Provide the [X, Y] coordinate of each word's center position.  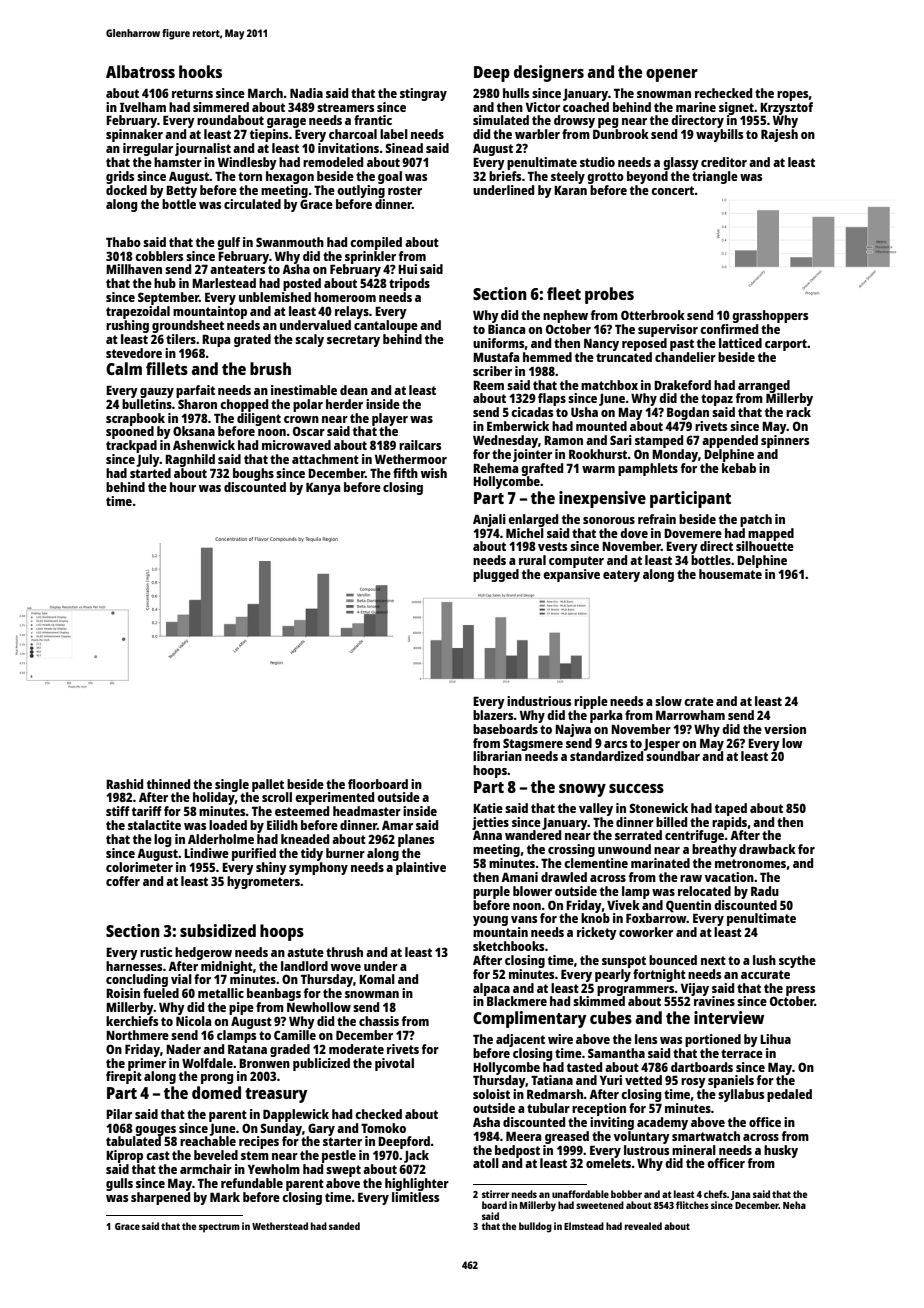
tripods [409, 284]
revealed [643, 1226]
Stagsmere [533, 744]
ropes [793, 96]
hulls [516, 93]
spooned [130, 432]
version [785, 729]
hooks [200, 71]
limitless [415, 1197]
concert [673, 190]
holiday [214, 798]
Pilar [119, 1114]
